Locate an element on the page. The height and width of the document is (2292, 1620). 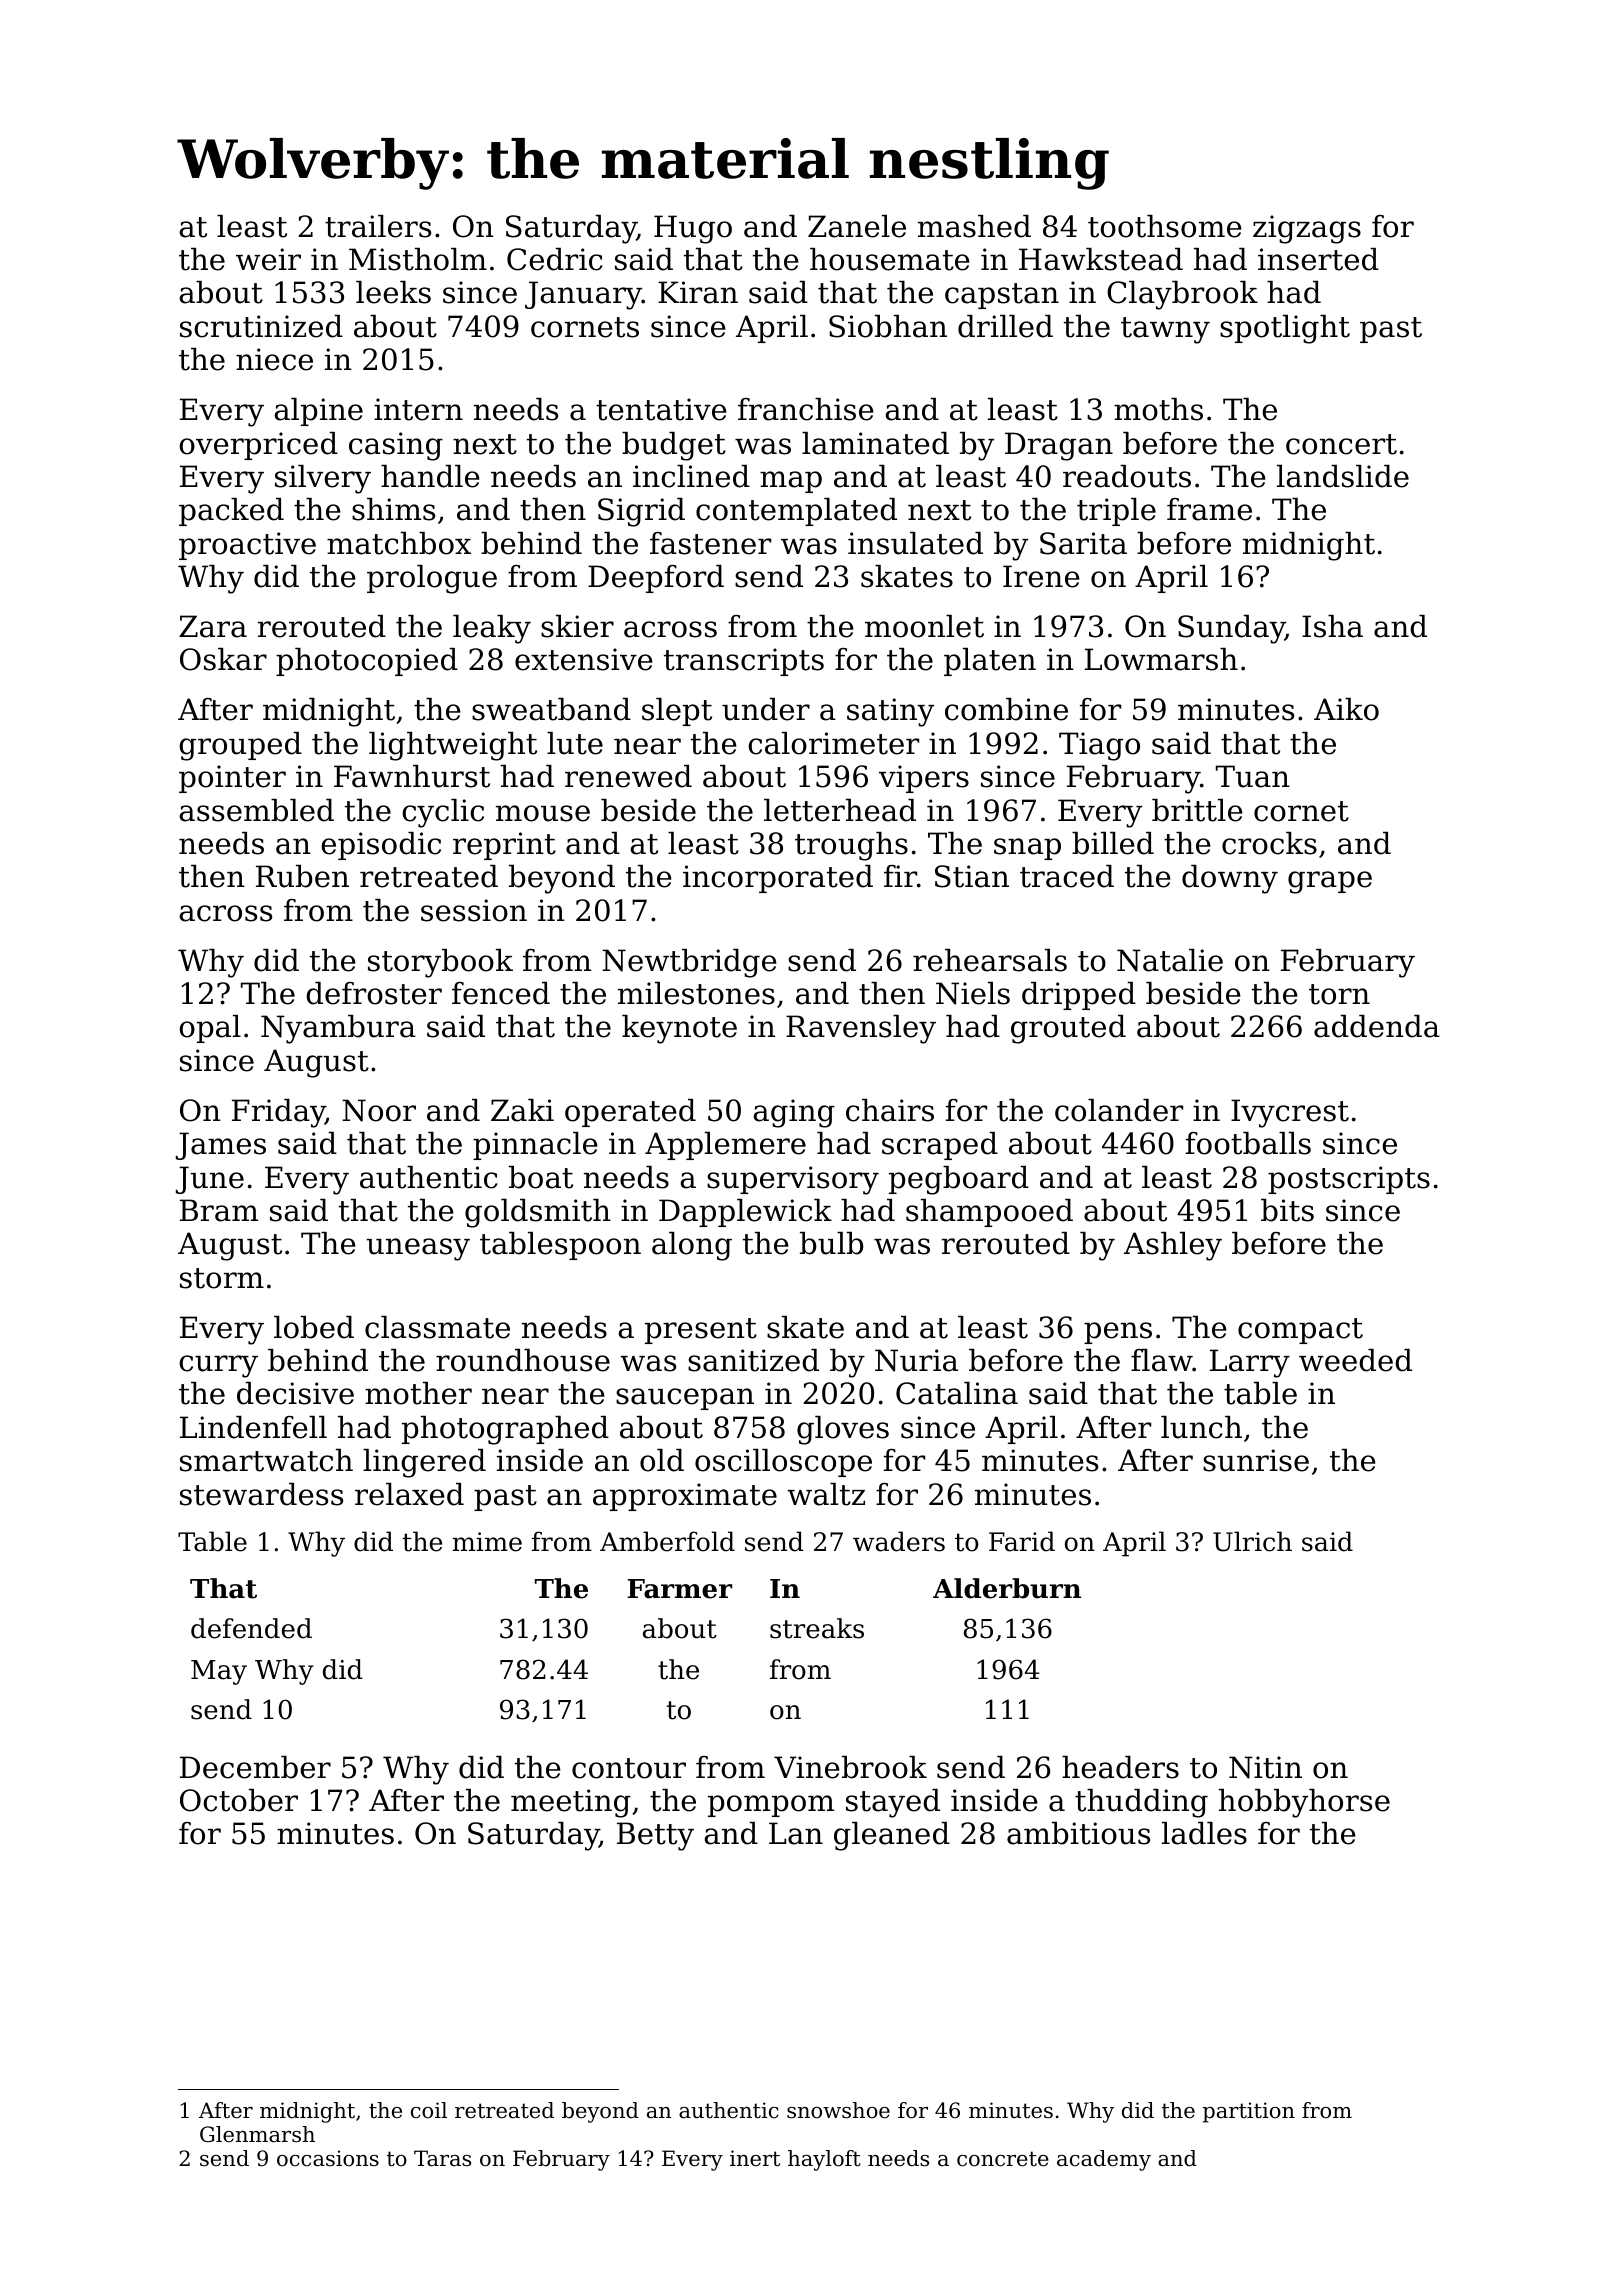
scrutinized is located at coordinates (261, 326).
